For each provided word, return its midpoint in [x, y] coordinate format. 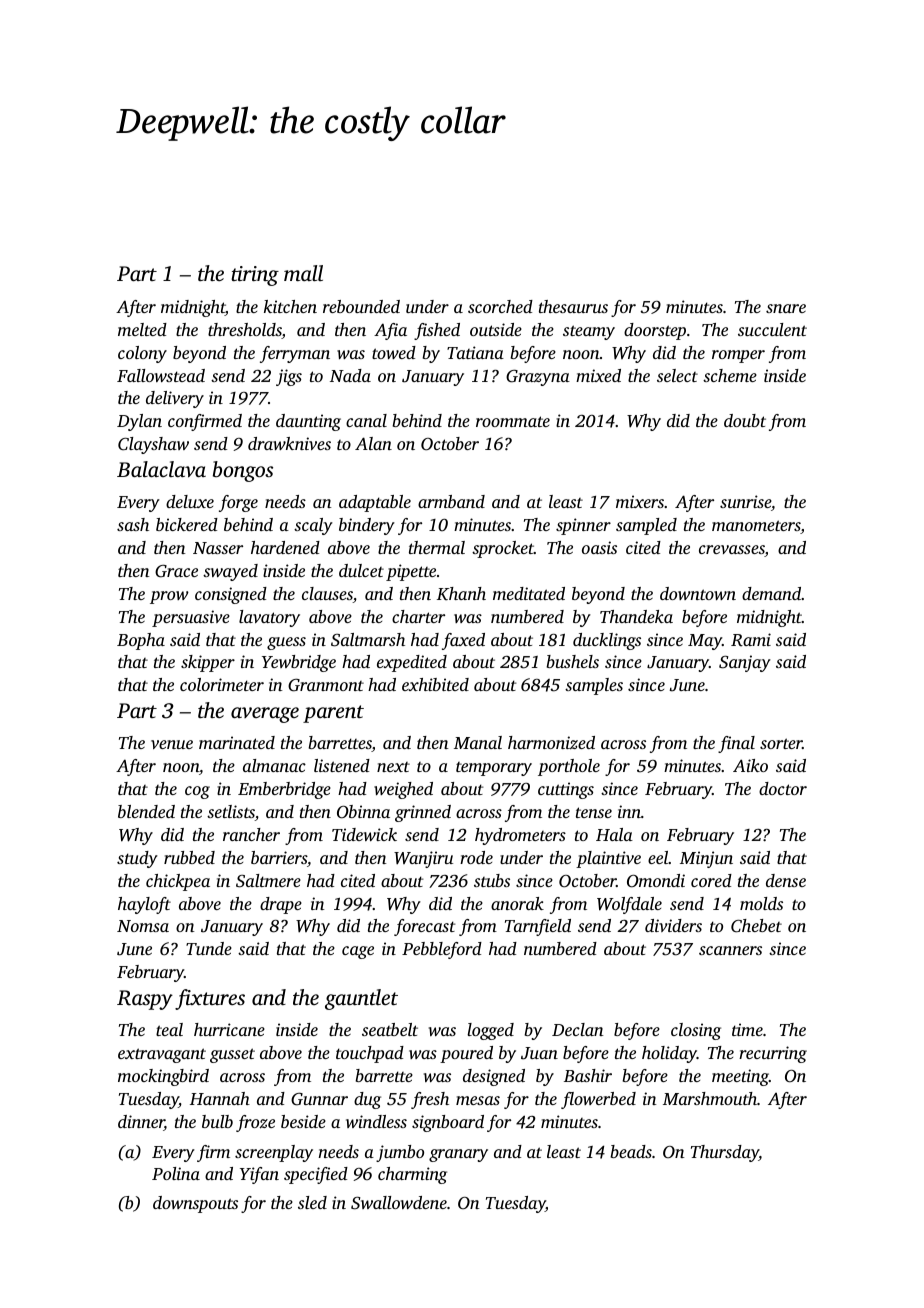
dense [786, 880]
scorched [500, 306]
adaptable [375, 503]
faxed [463, 641]
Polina [176, 1173]
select [677, 375]
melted [142, 329]
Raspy [145, 1000]
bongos [243, 471]
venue [172, 744]
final [736, 744]
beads [631, 1151]
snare [786, 308]
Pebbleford [442, 950]
